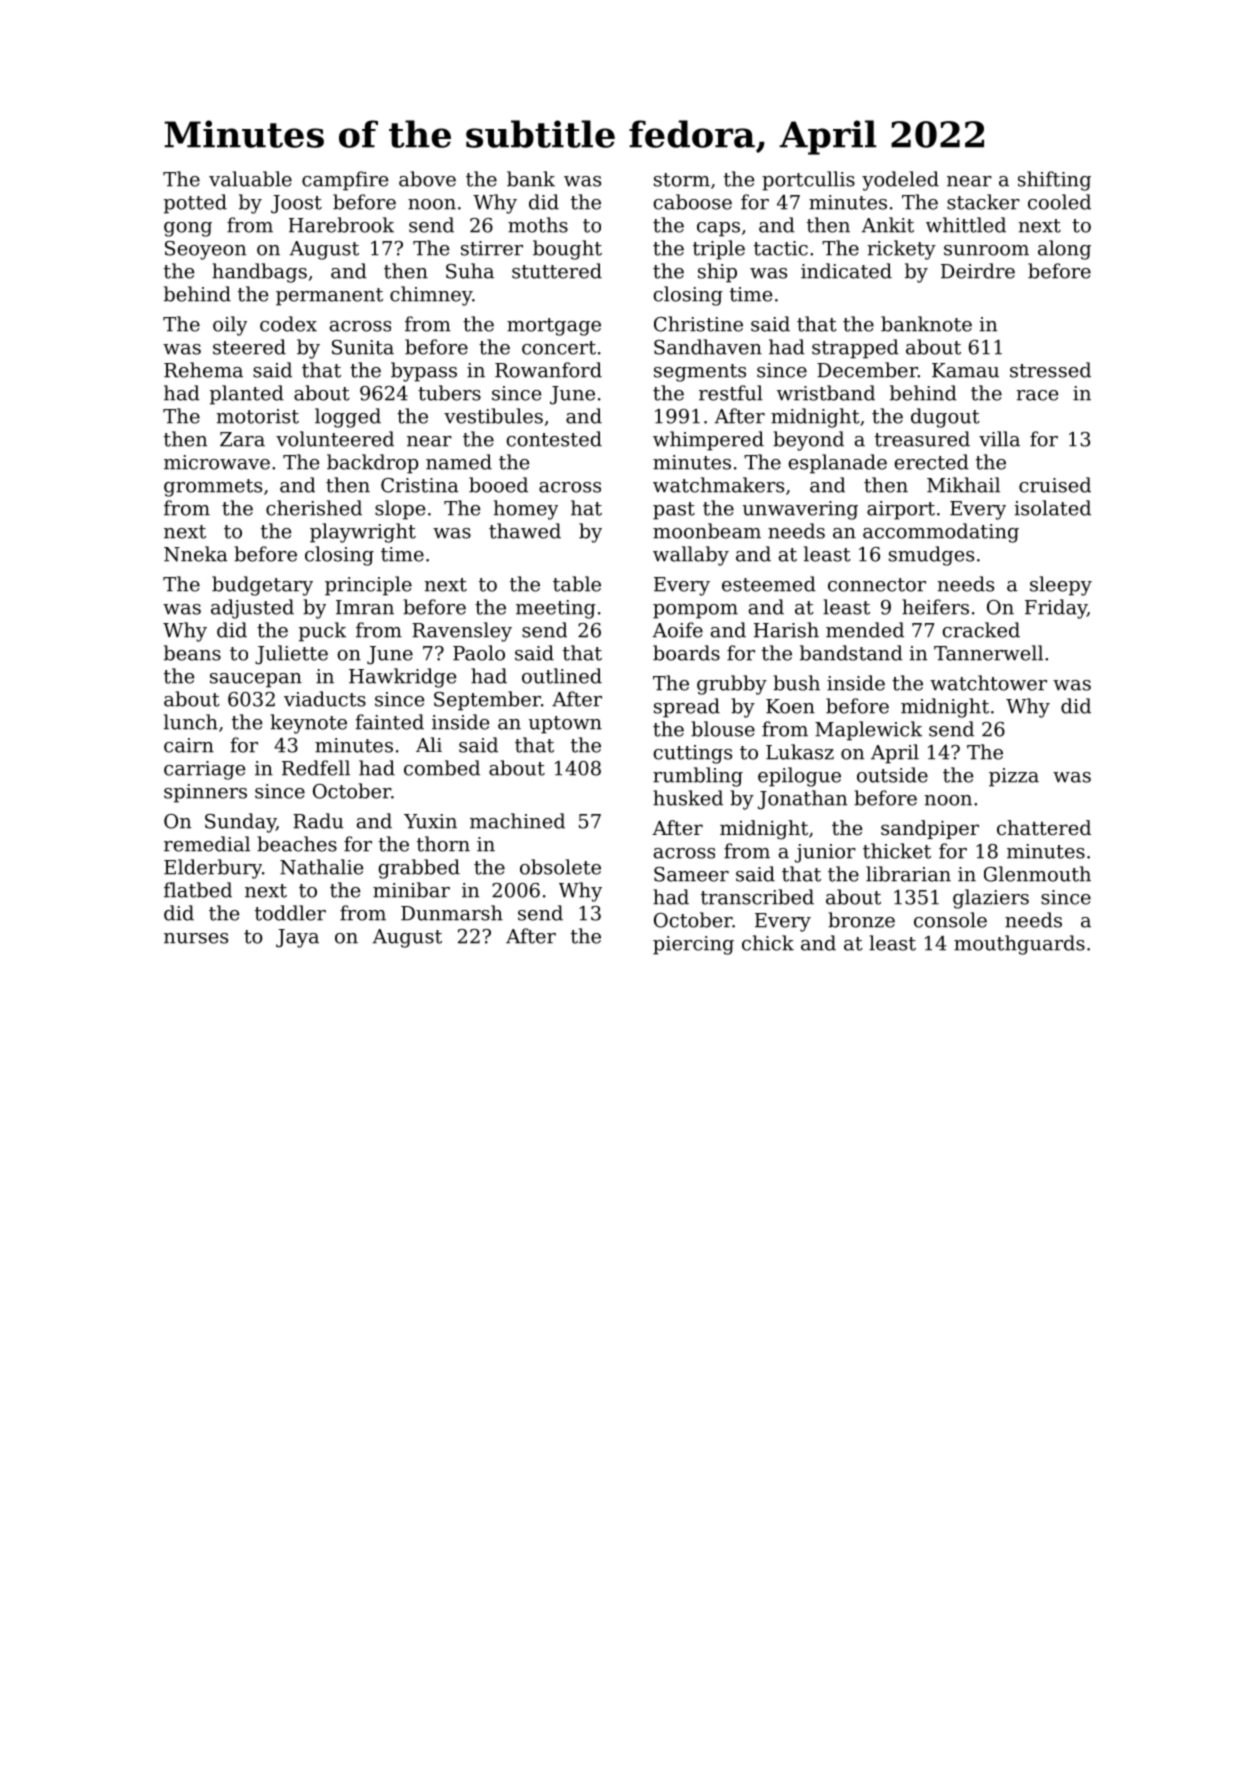 The image size is (1255, 1775). Describe the element at coordinates (1044, 828) in the screenshot. I see `chattered` at that location.
